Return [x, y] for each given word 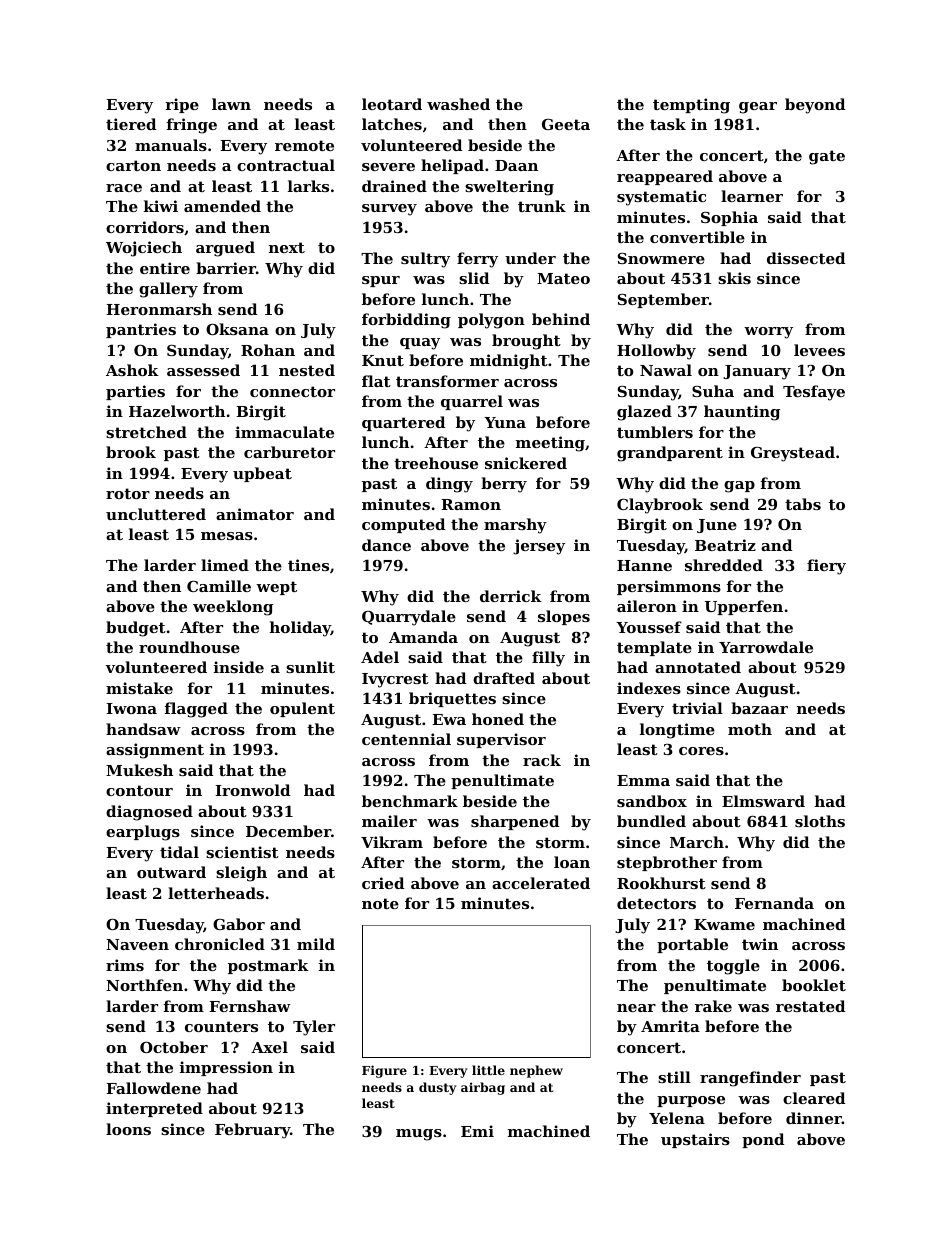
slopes [564, 617]
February [252, 1131]
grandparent [670, 454]
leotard [392, 104]
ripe [182, 105]
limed [225, 565]
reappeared [665, 177]
